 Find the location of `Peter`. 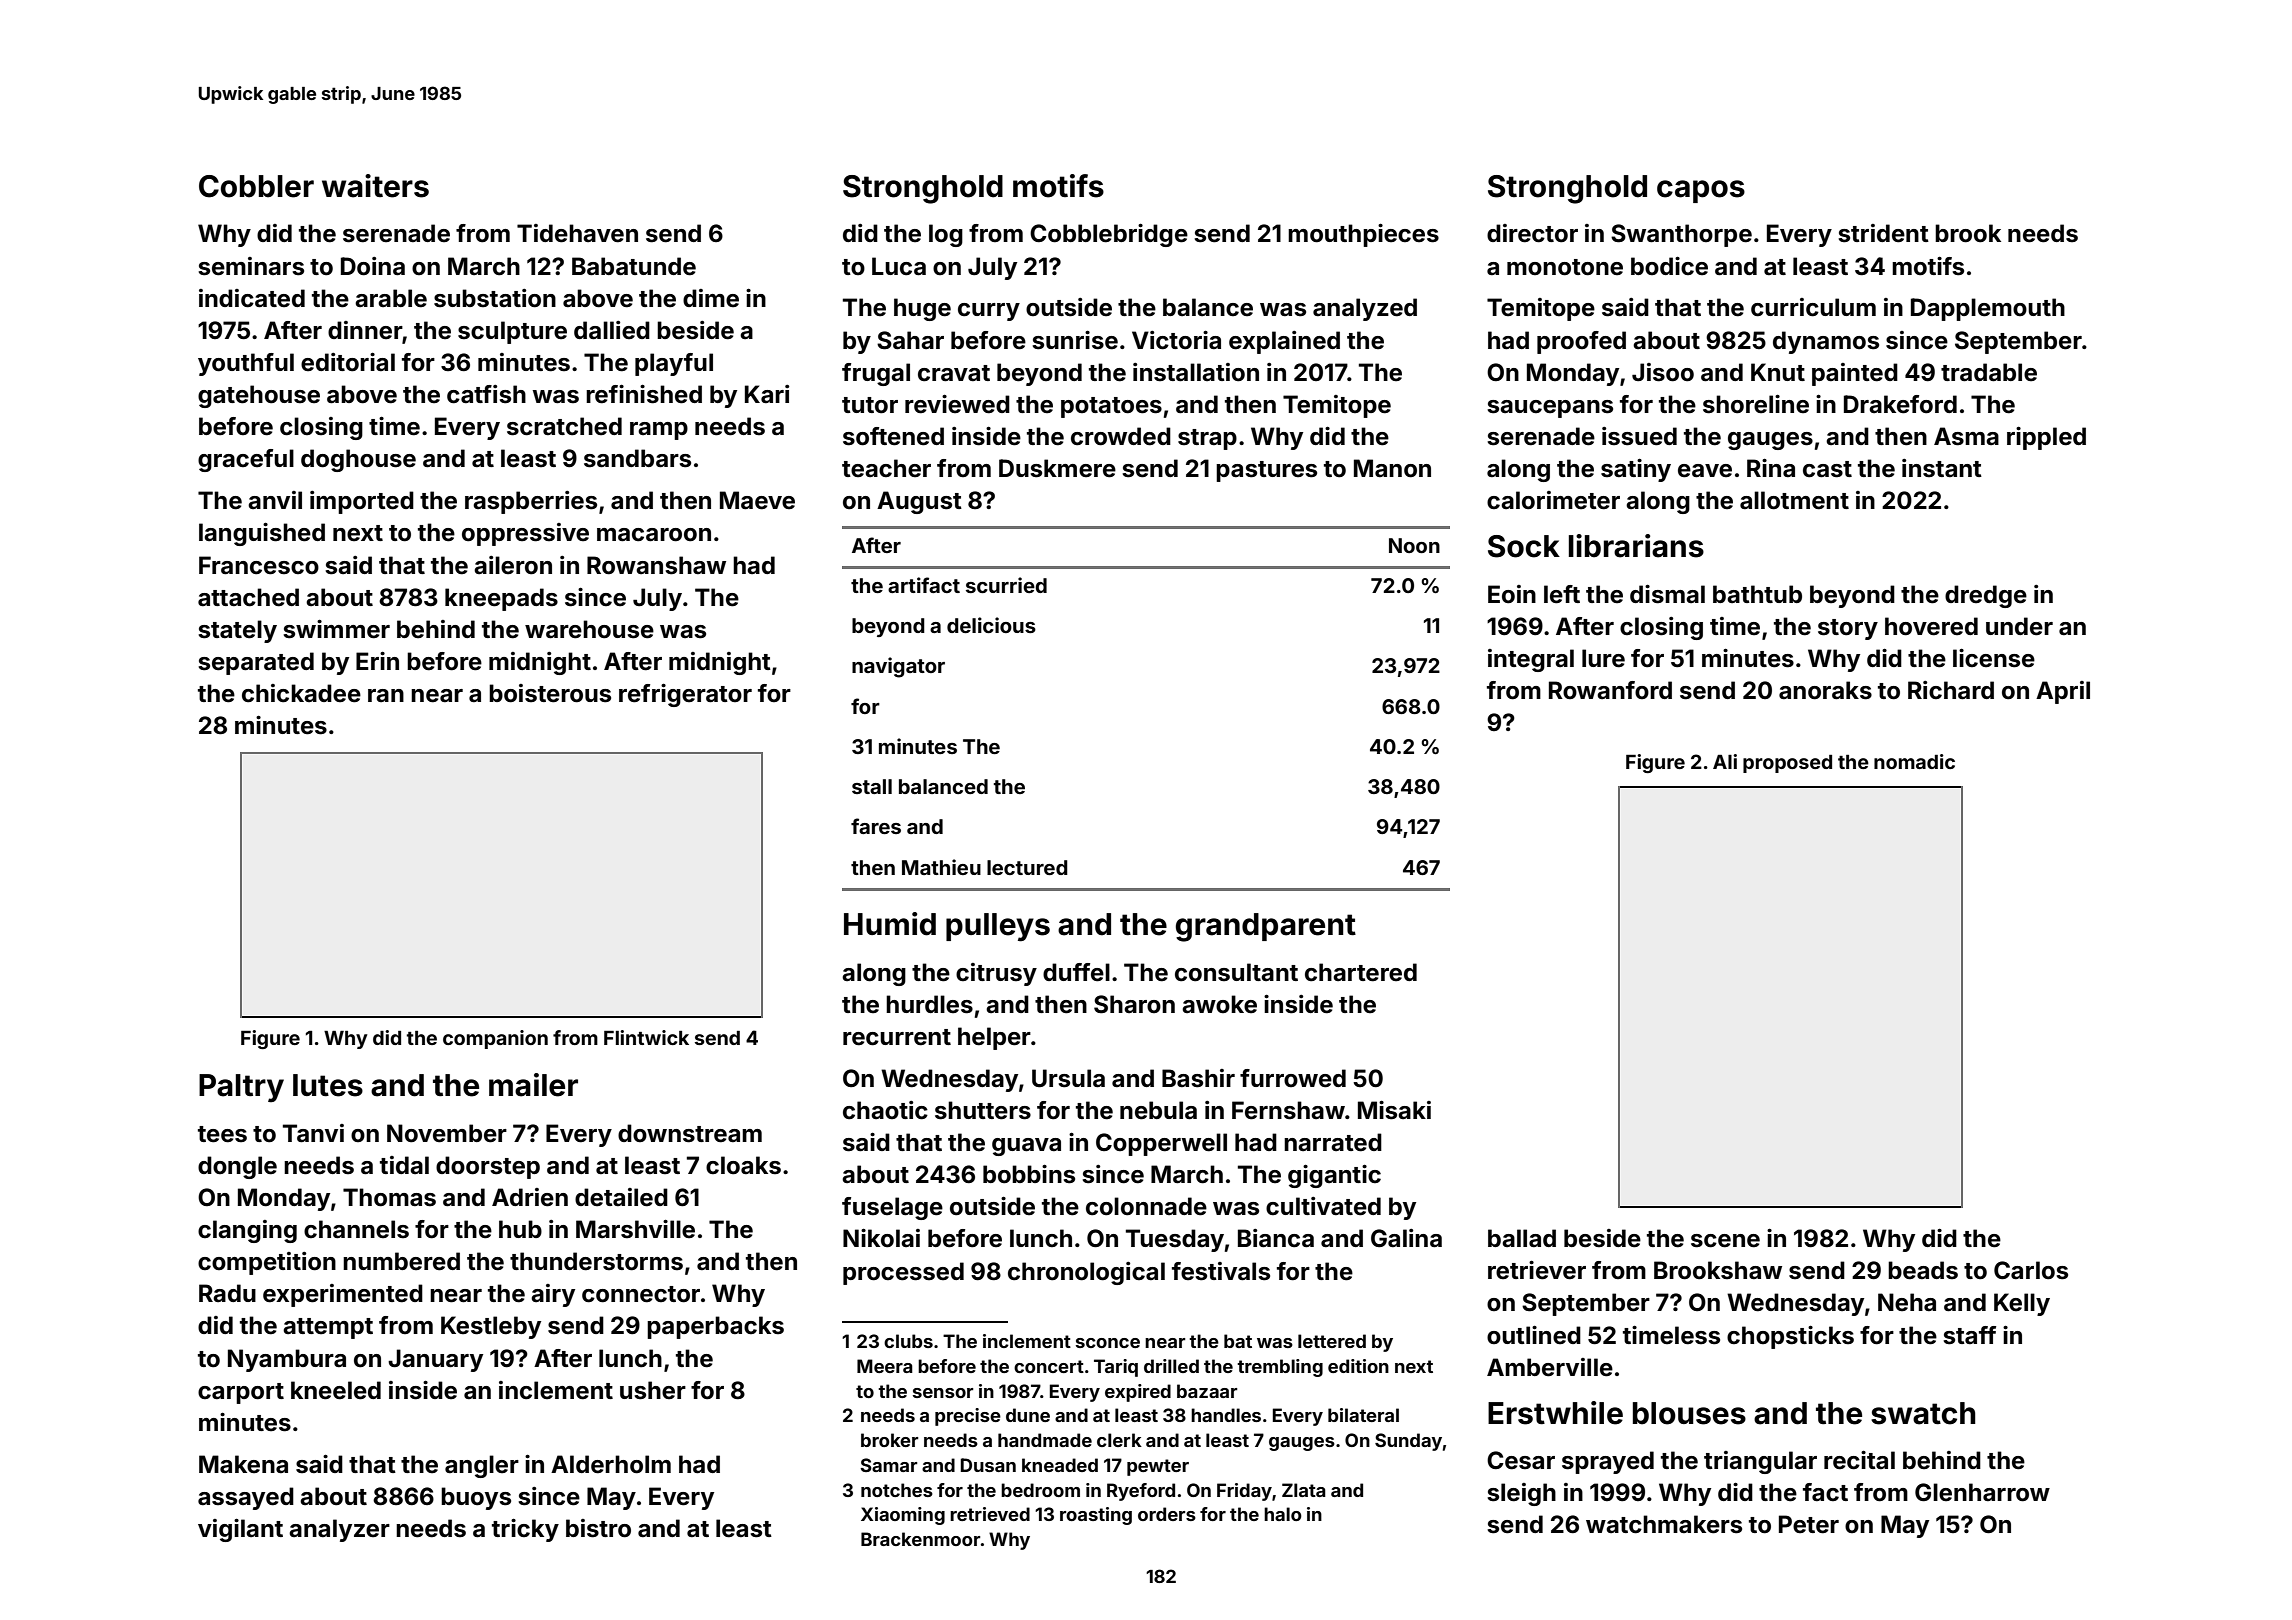

Peter is located at coordinates (1809, 1524).
